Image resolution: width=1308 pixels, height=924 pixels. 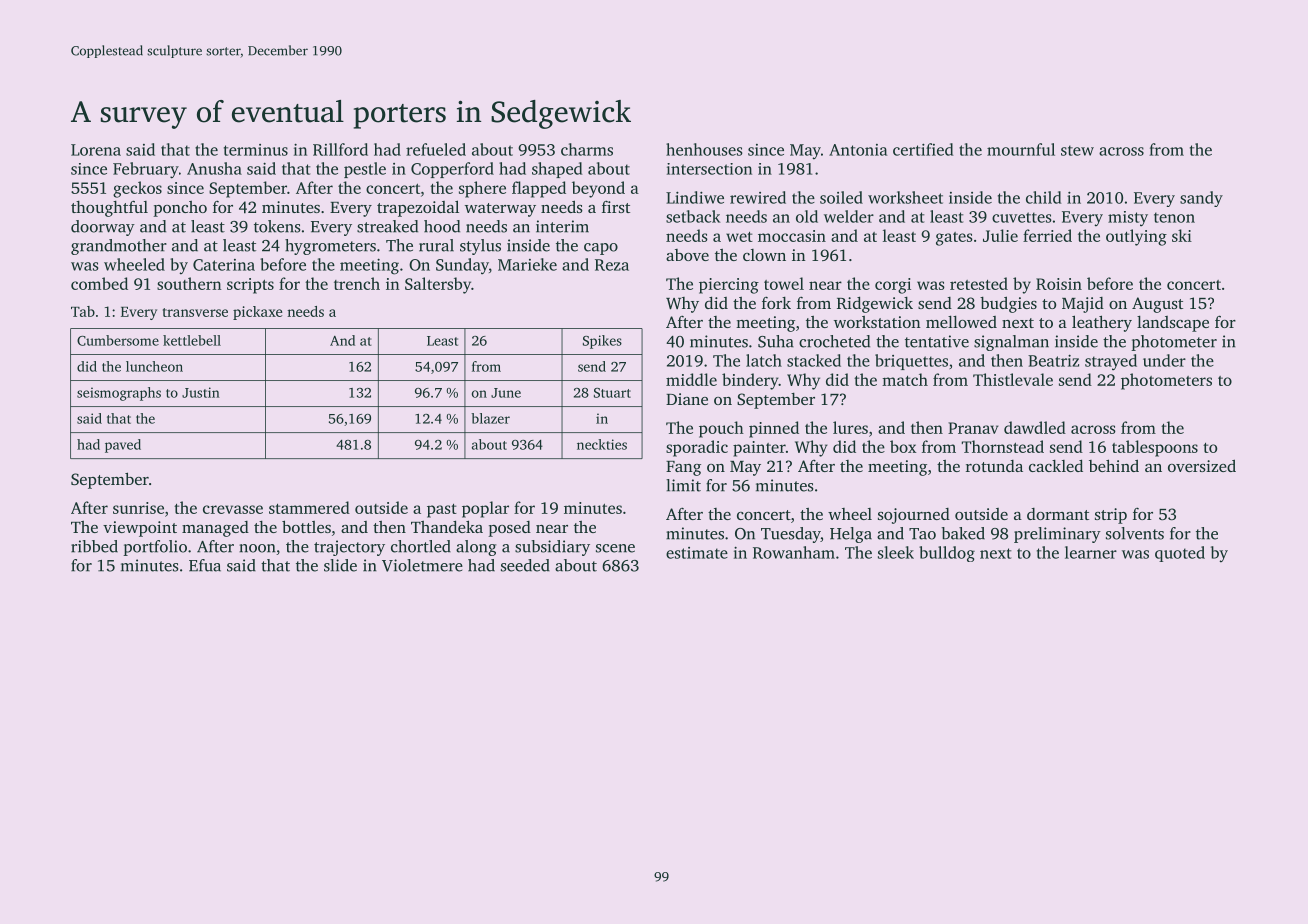 I want to click on trajectory, so click(x=349, y=548).
